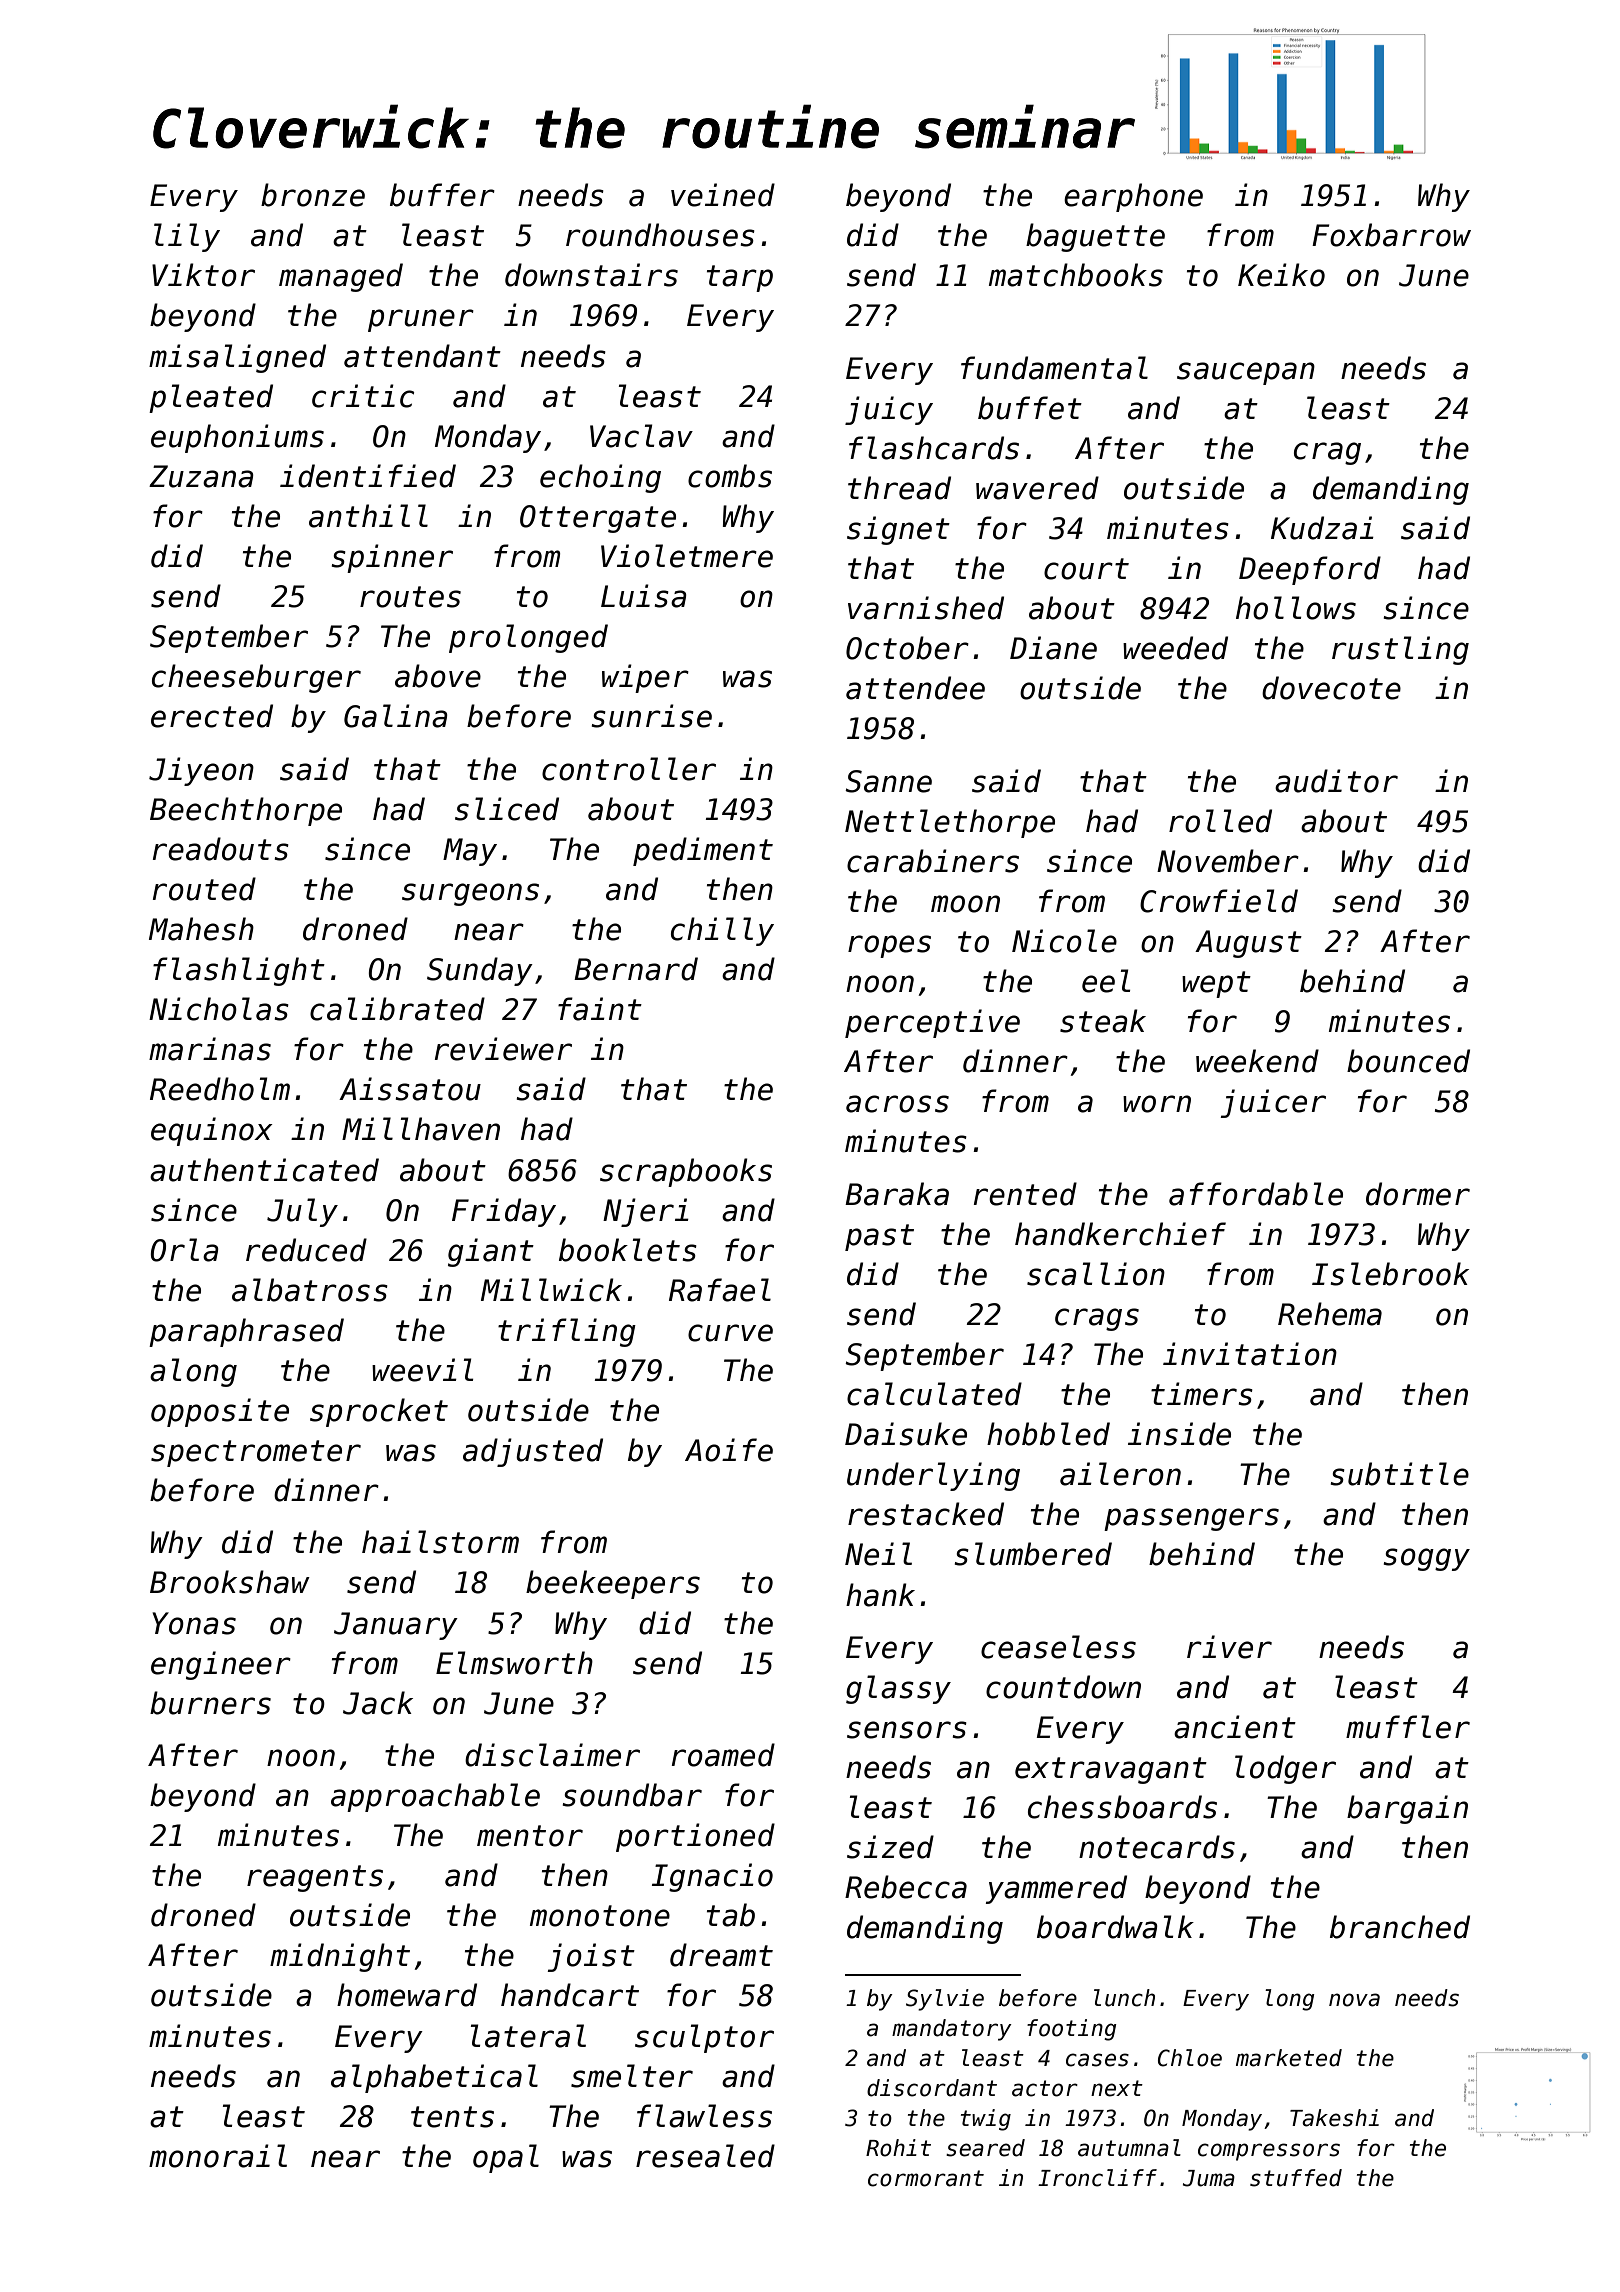 The height and width of the document is (2292, 1620). What do you see at coordinates (1097, 2178) in the document?
I see `Ironcliff` at bounding box center [1097, 2178].
